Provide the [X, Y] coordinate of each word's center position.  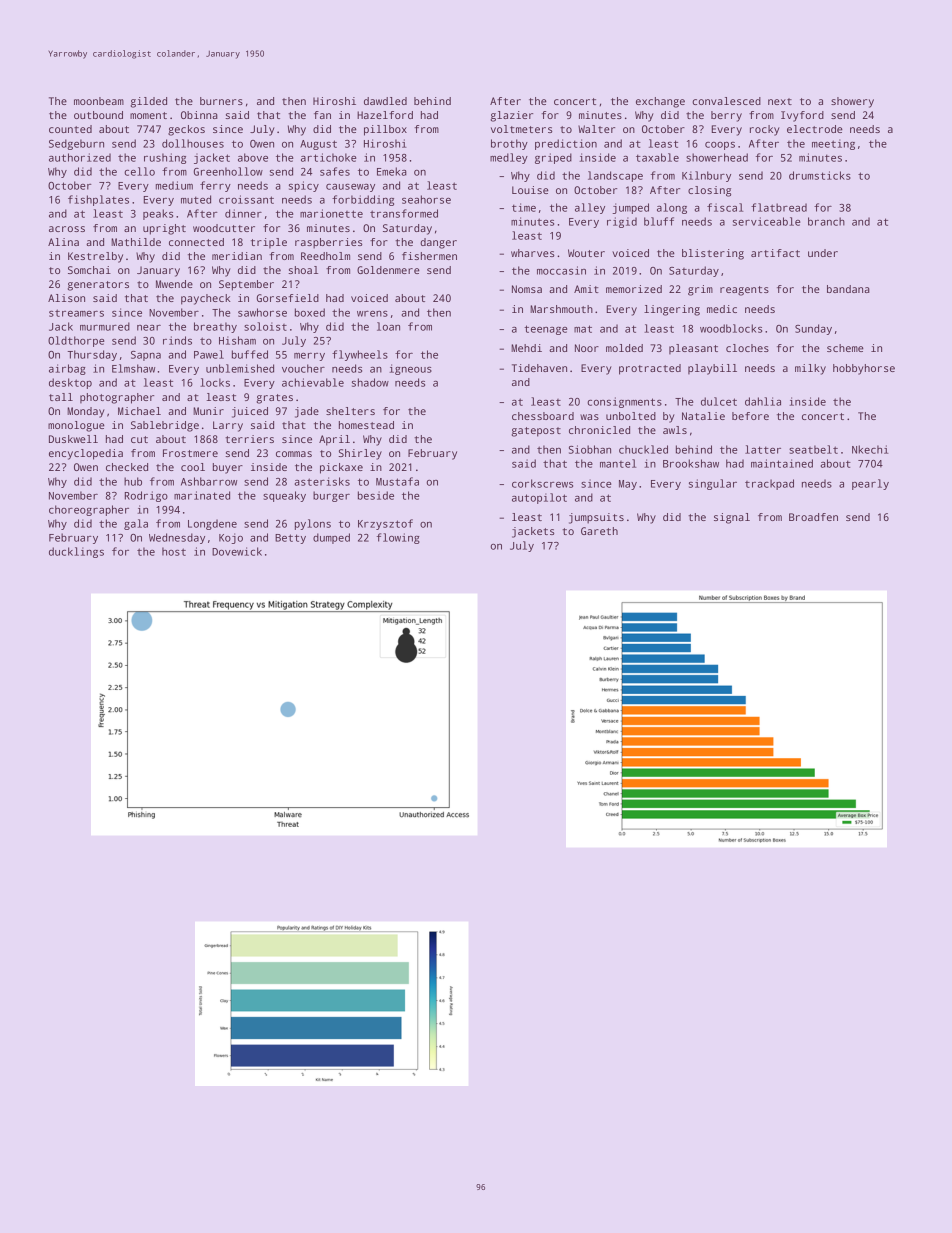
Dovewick [237, 551]
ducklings [76, 552]
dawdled [385, 101]
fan [322, 115]
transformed [404, 213]
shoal [303, 270]
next [780, 101]
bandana [848, 289]
